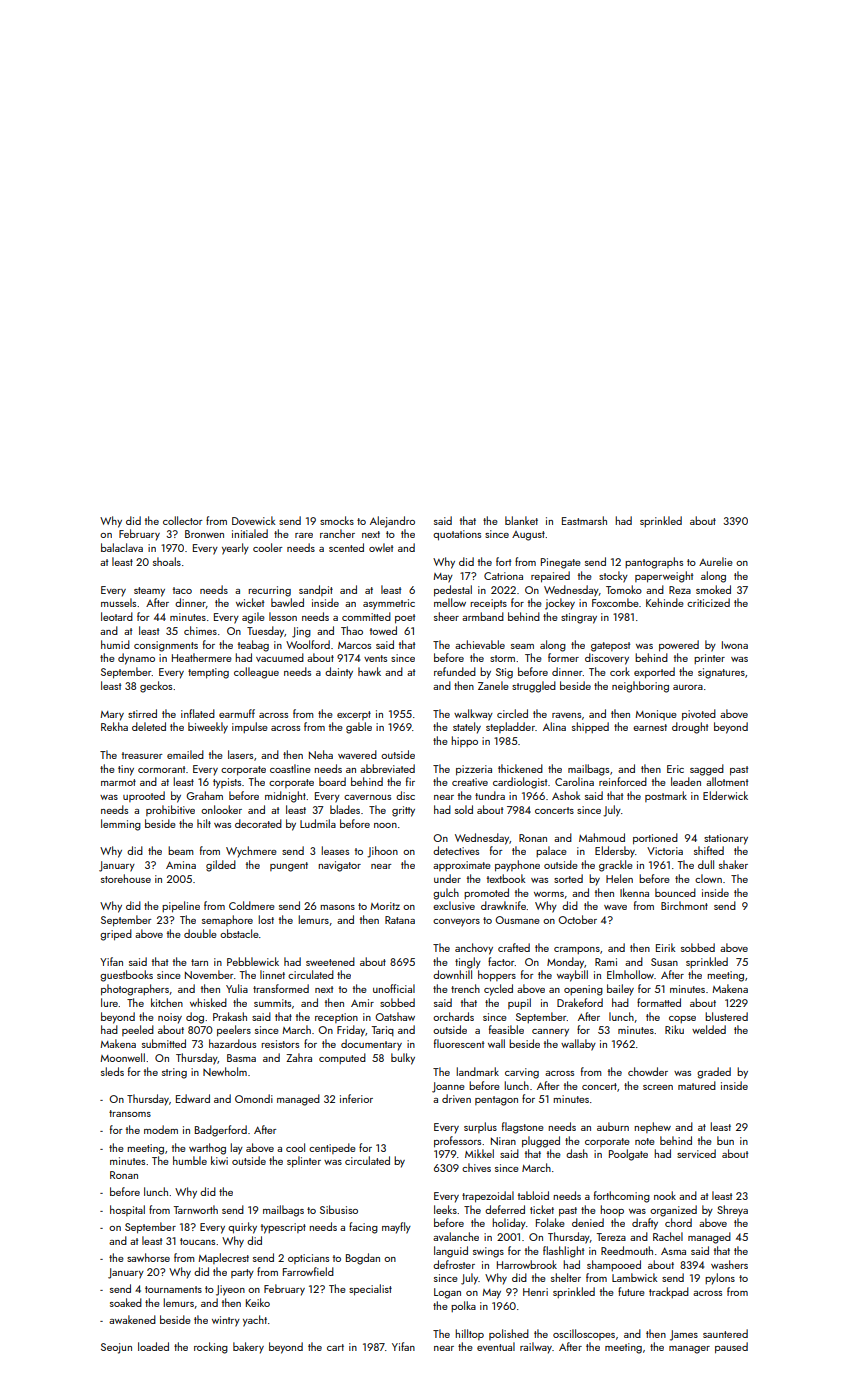  I want to click on pylons, so click(720, 1279).
